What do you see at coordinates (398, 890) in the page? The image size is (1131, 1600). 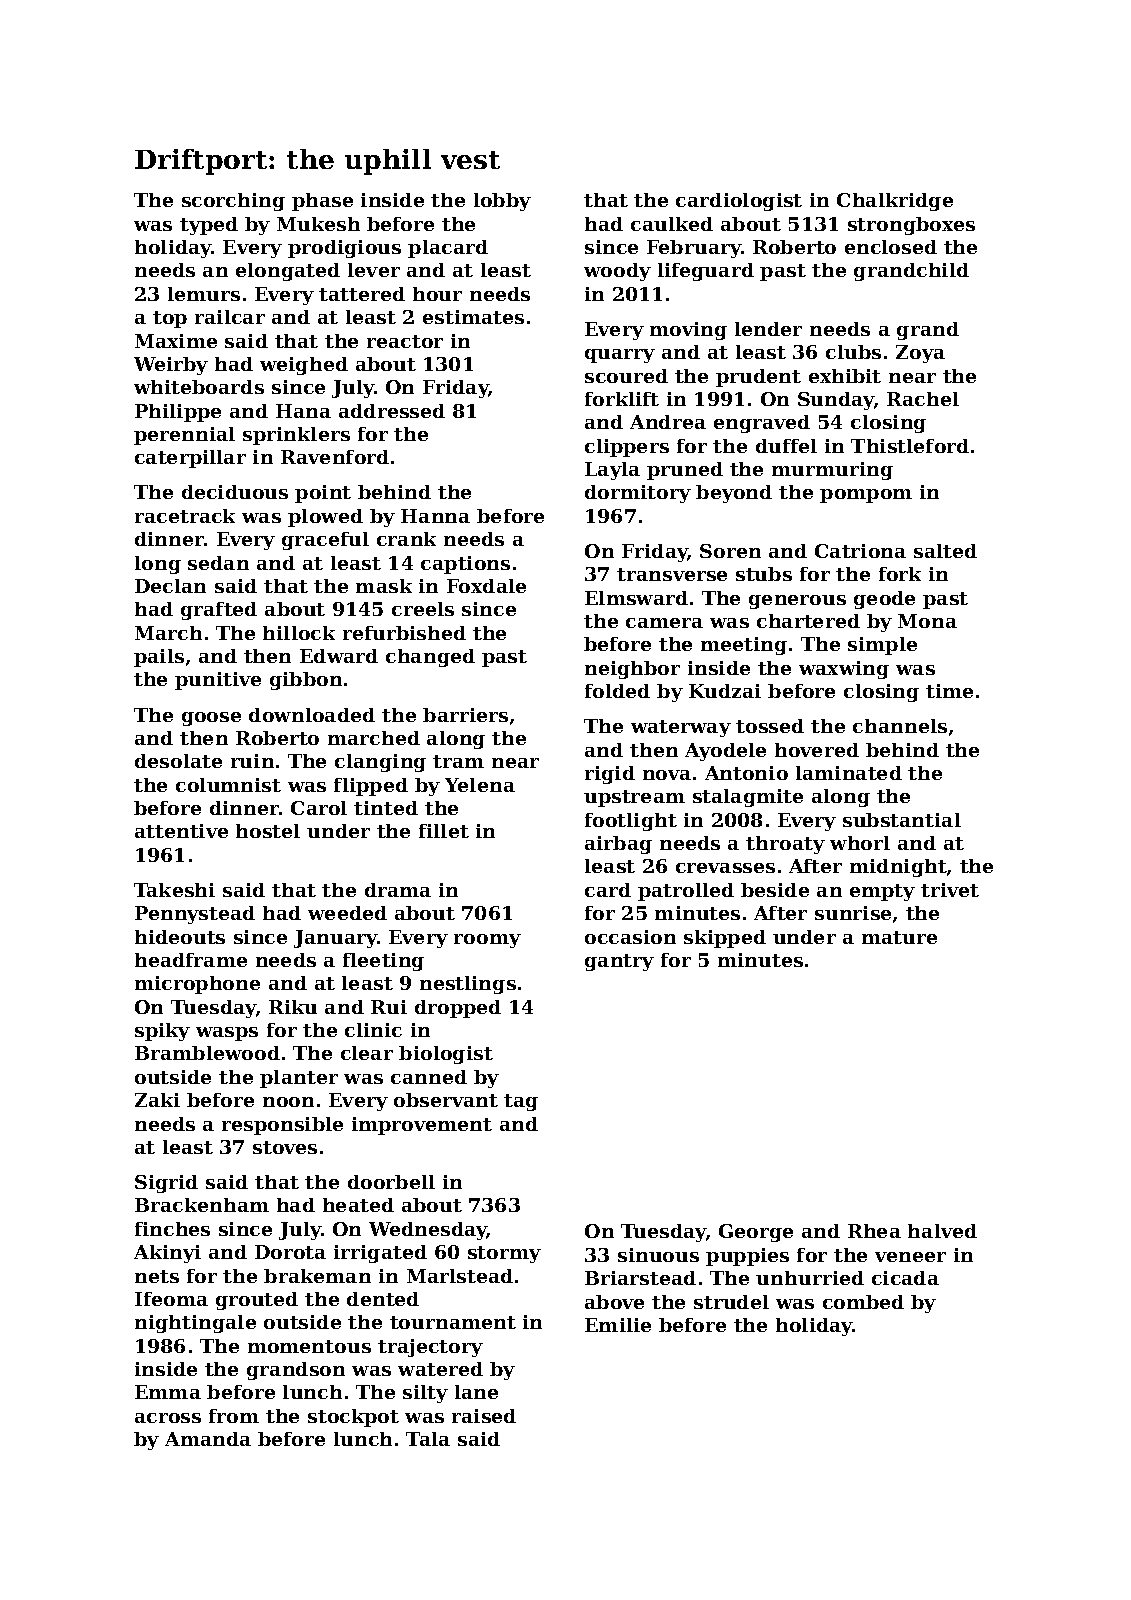 I see `drama` at bounding box center [398, 890].
